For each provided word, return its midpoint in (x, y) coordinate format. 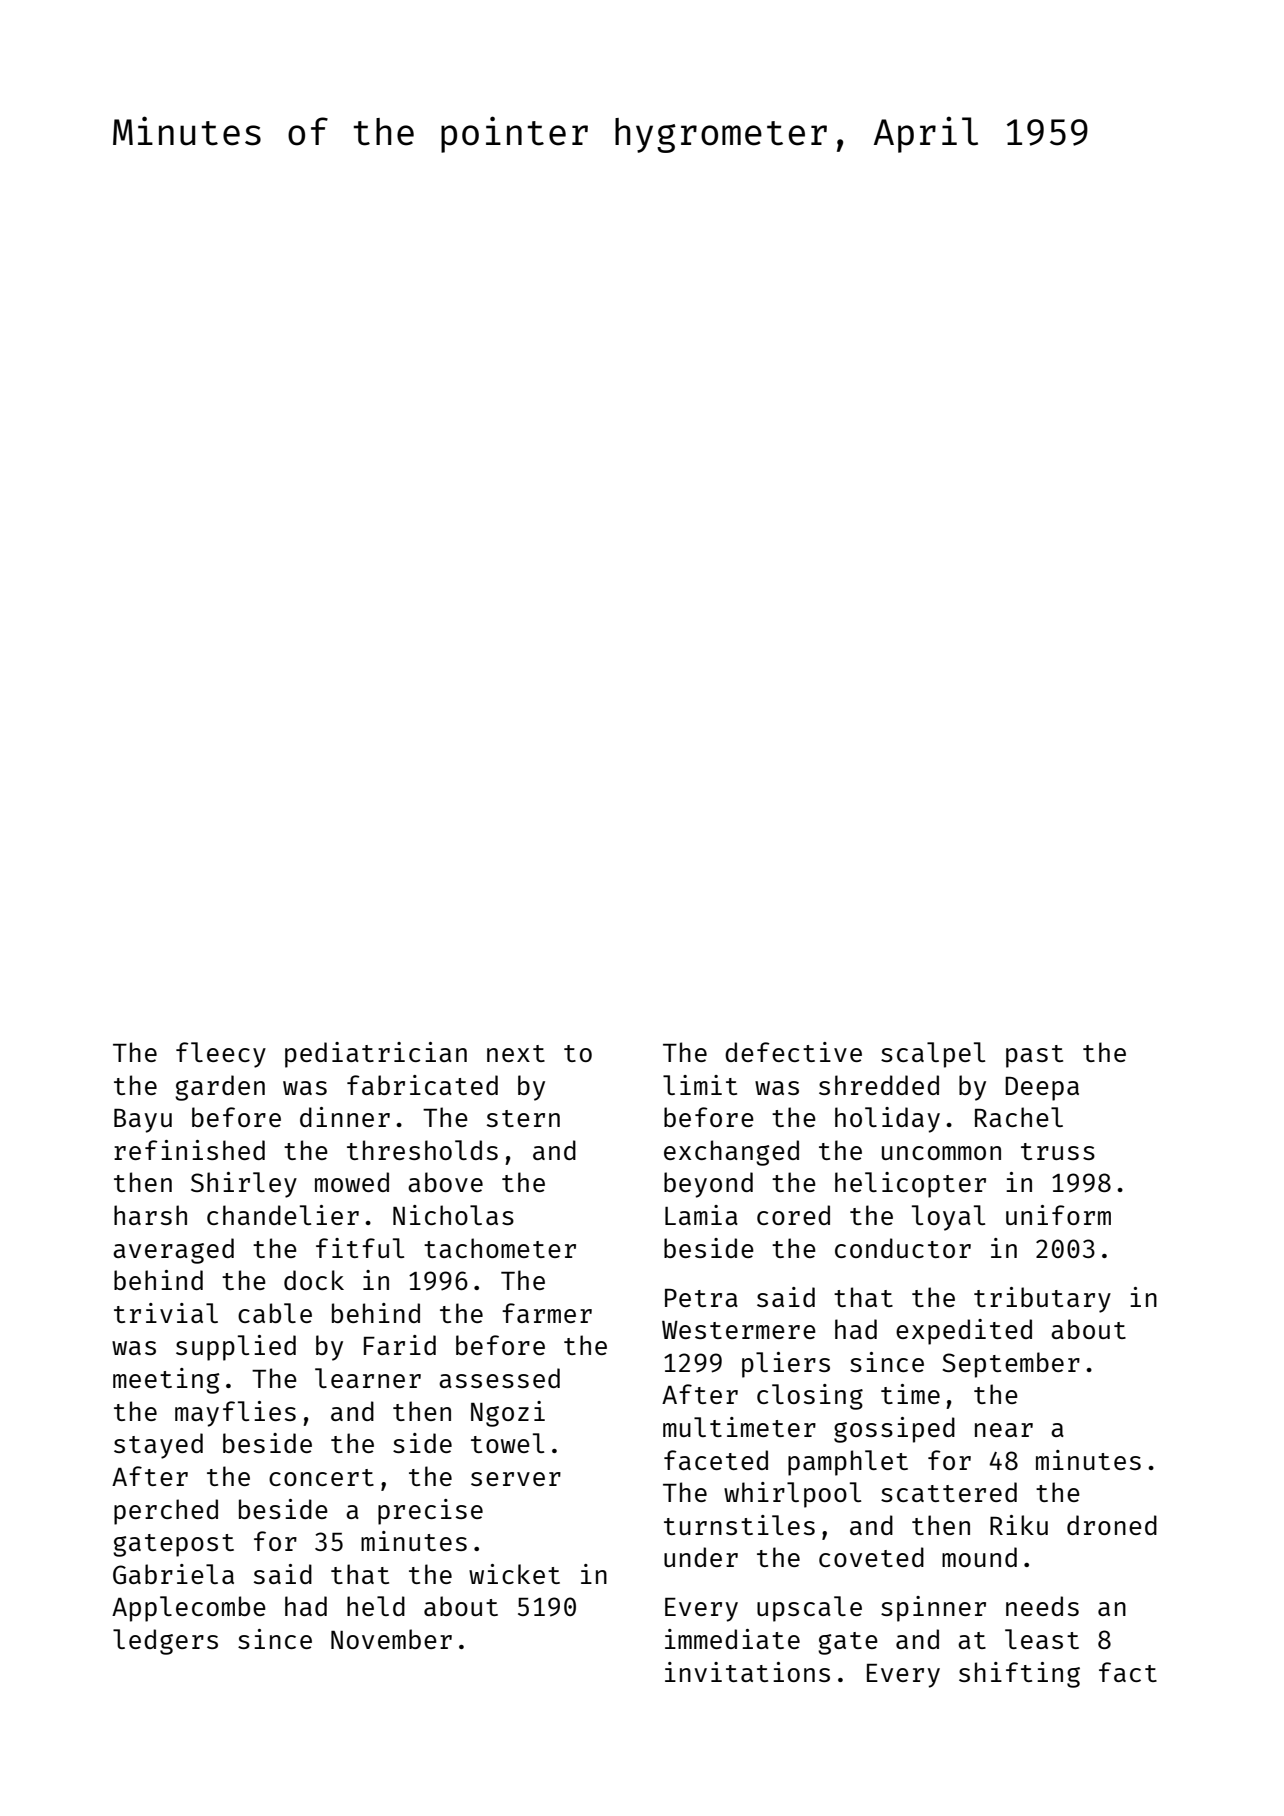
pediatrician (376, 1055)
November (391, 1639)
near (1004, 1430)
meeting (166, 1381)
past (1034, 1056)
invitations (747, 1672)
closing (810, 1397)
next (516, 1053)
